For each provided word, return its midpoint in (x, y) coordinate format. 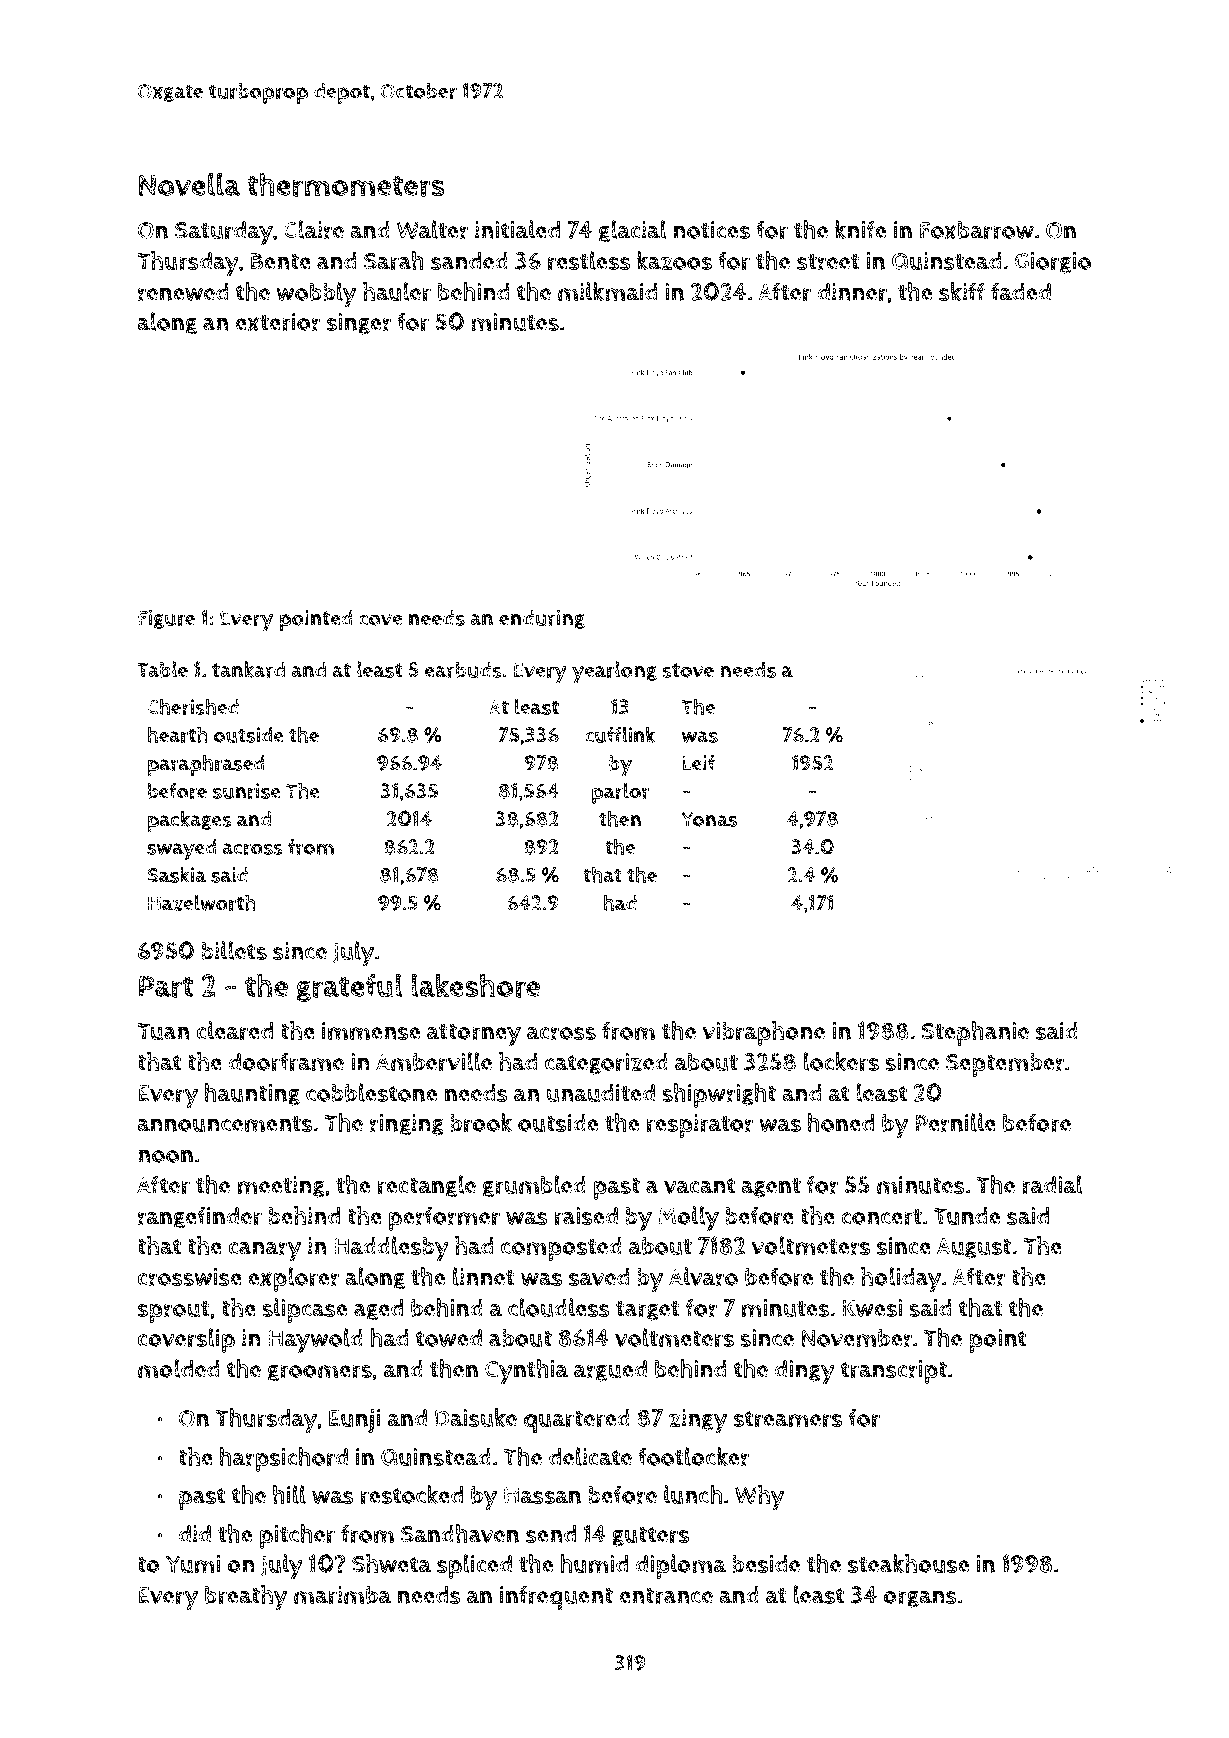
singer (359, 324)
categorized (606, 1064)
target (648, 1310)
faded (1021, 291)
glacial (633, 231)
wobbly (316, 294)
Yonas (709, 819)
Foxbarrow (977, 230)
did (194, 1534)
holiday (901, 1279)
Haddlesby (391, 1249)
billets (234, 950)
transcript (894, 1372)
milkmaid (607, 291)
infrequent (556, 1597)
